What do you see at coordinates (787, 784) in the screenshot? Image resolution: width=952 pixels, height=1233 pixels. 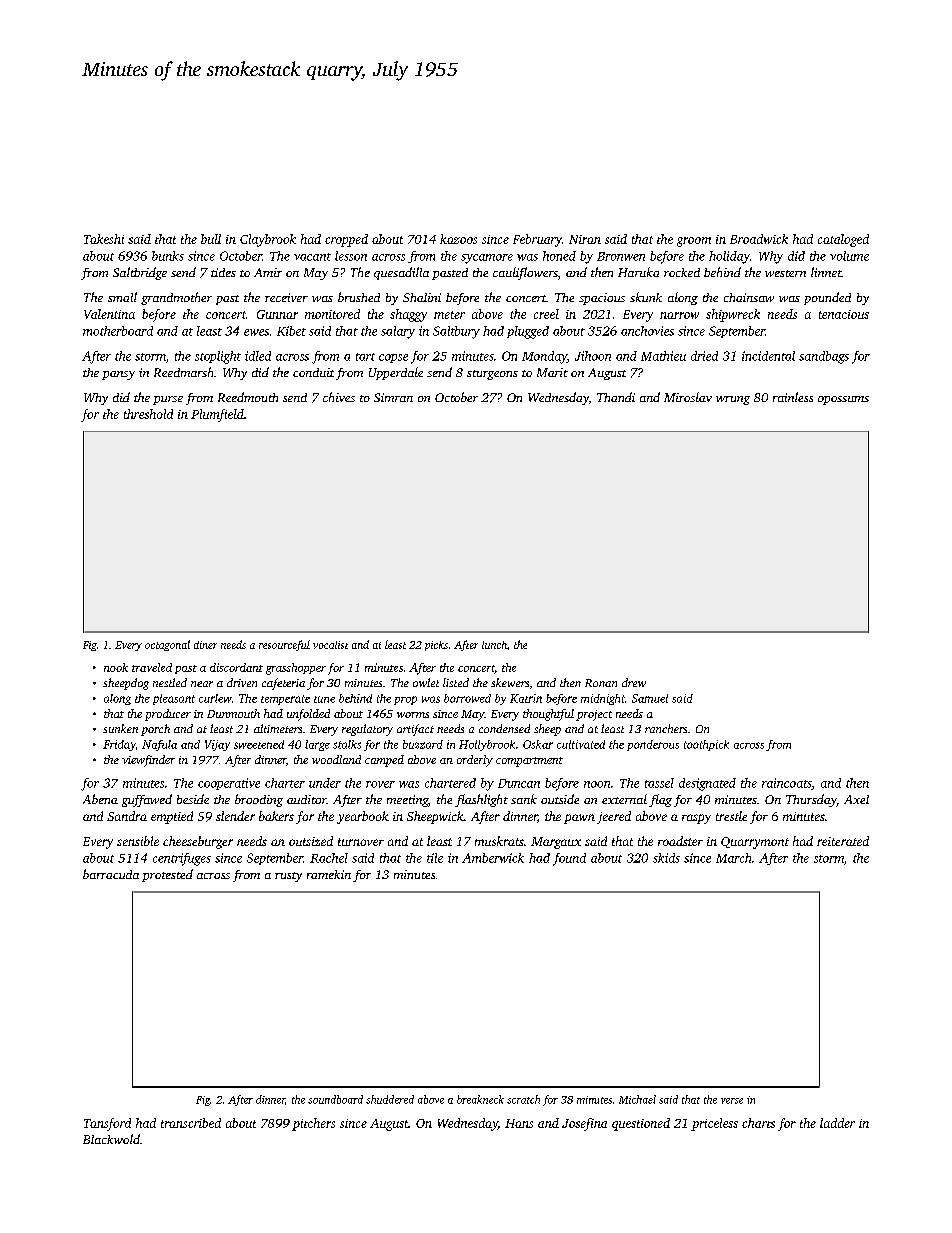 I see `raincoats` at bounding box center [787, 784].
